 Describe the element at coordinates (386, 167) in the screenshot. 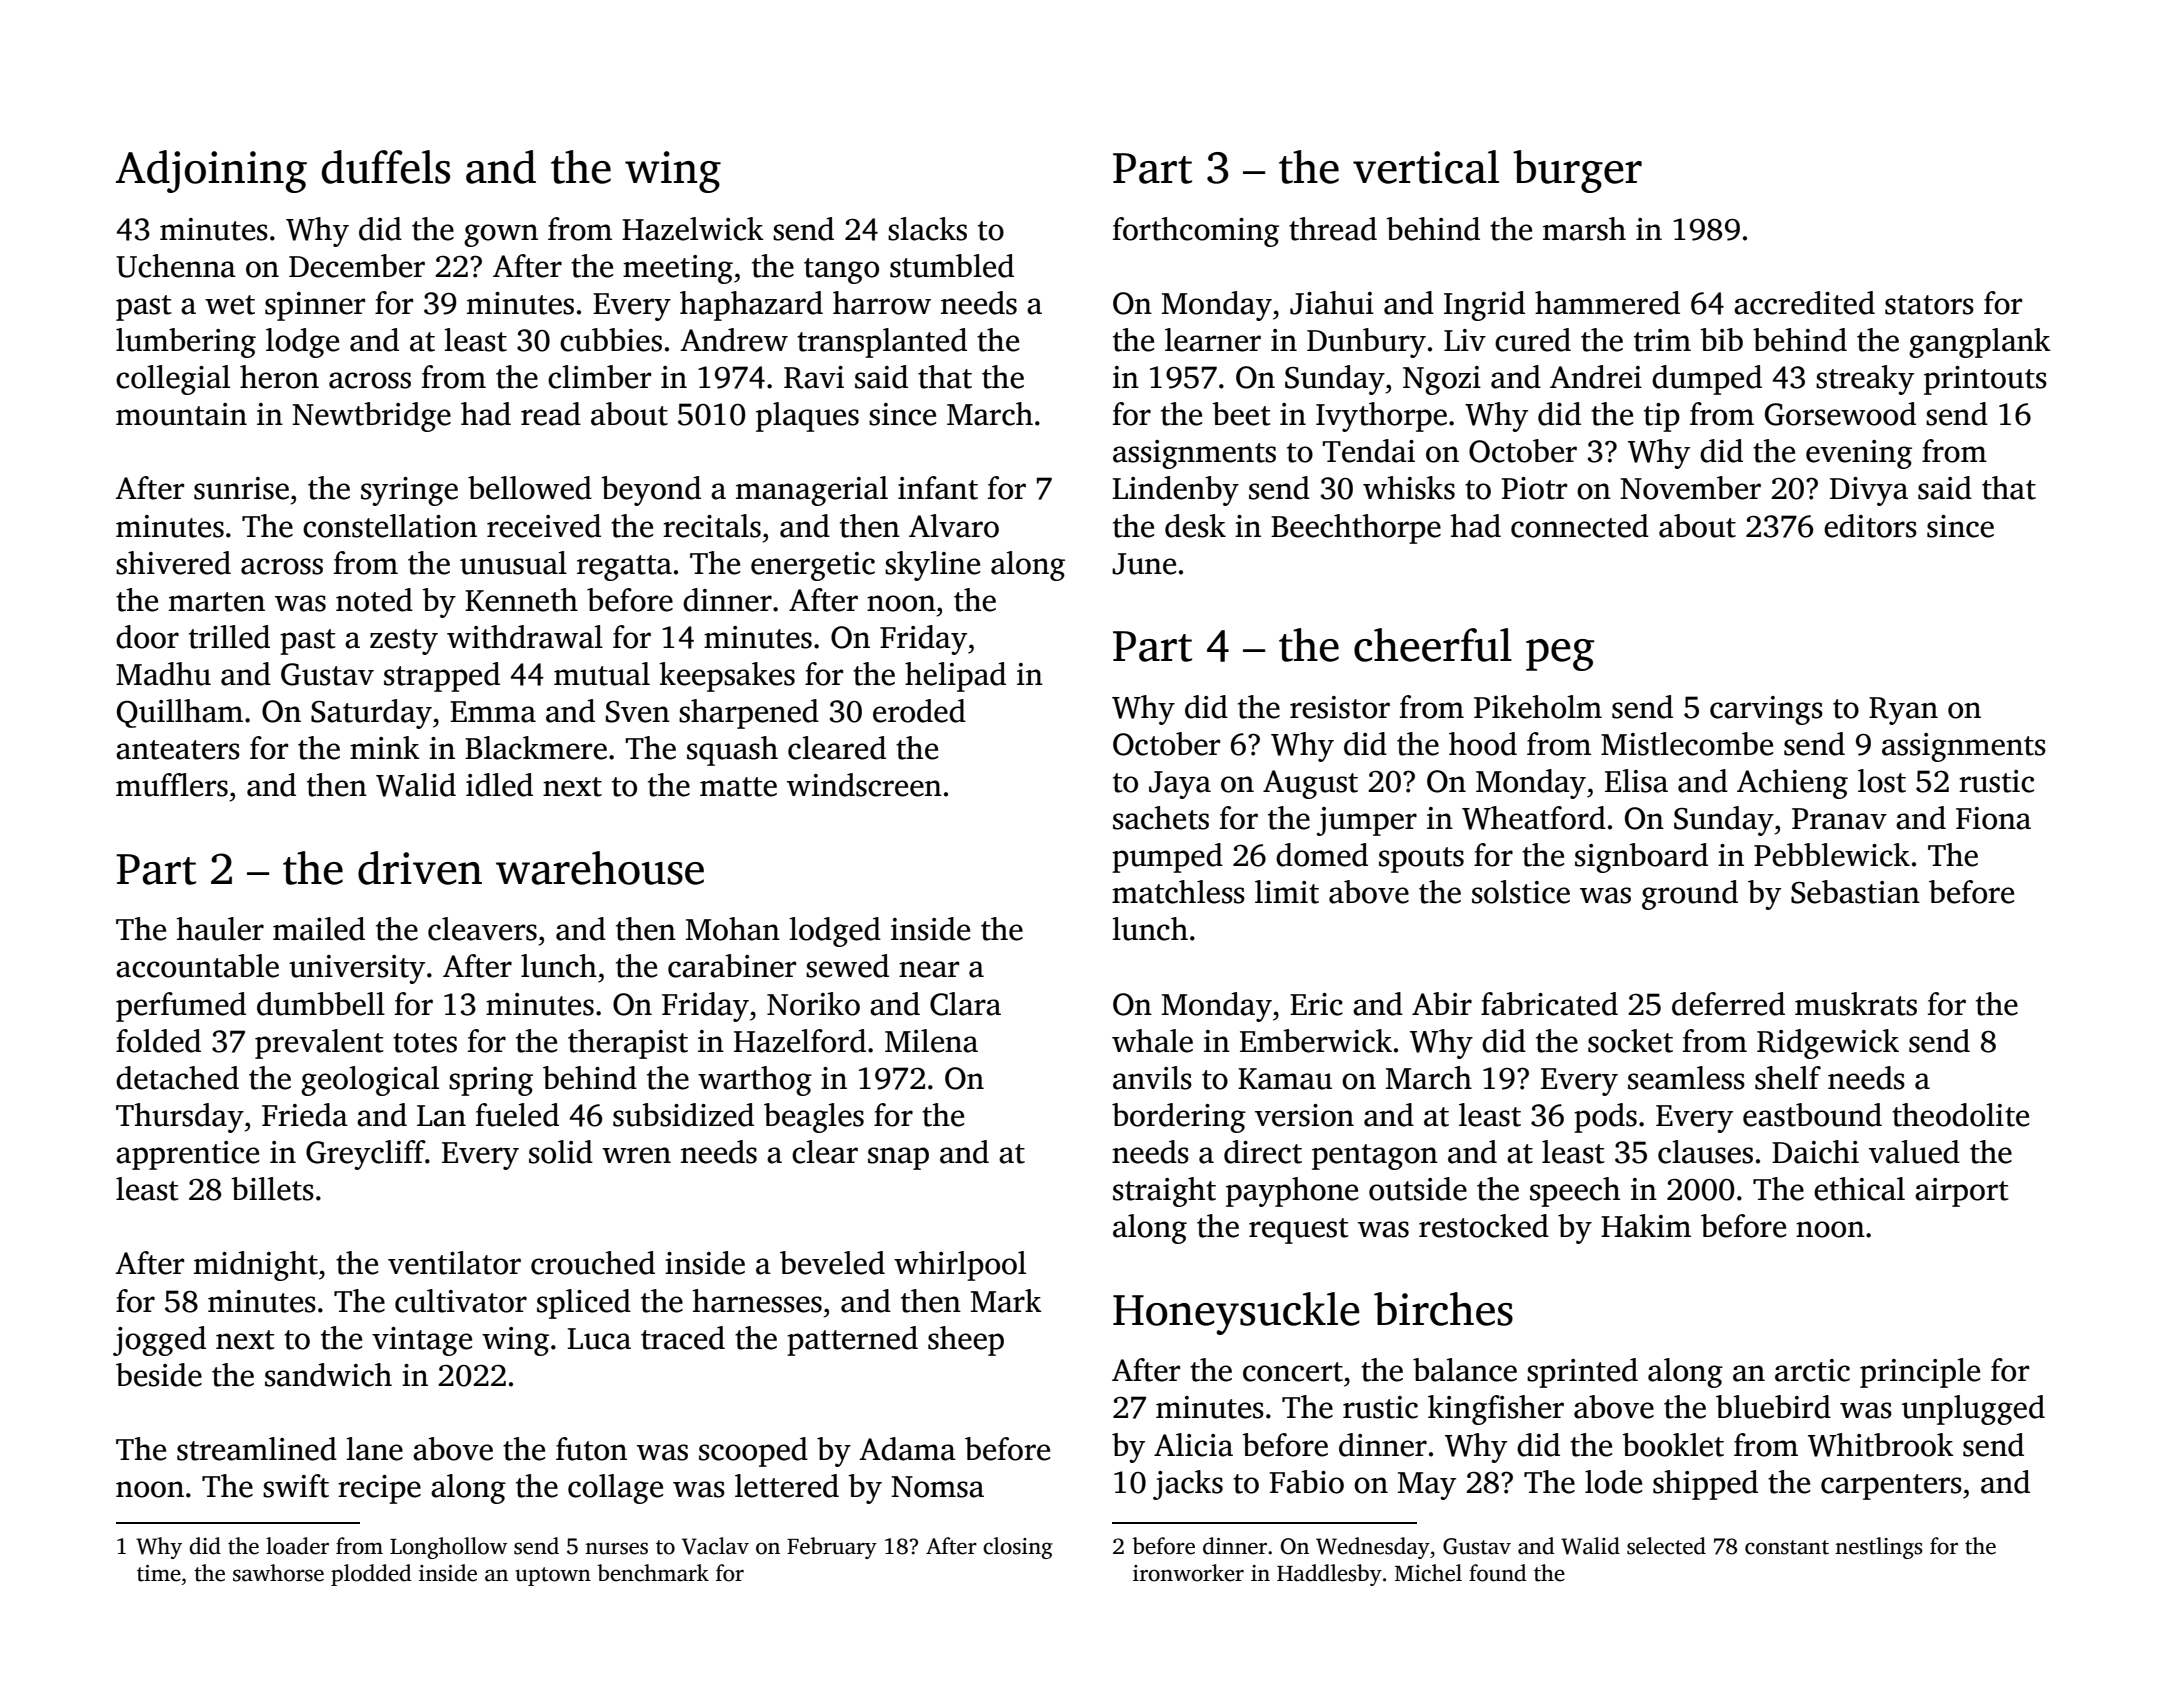

I see `duffels` at that location.
